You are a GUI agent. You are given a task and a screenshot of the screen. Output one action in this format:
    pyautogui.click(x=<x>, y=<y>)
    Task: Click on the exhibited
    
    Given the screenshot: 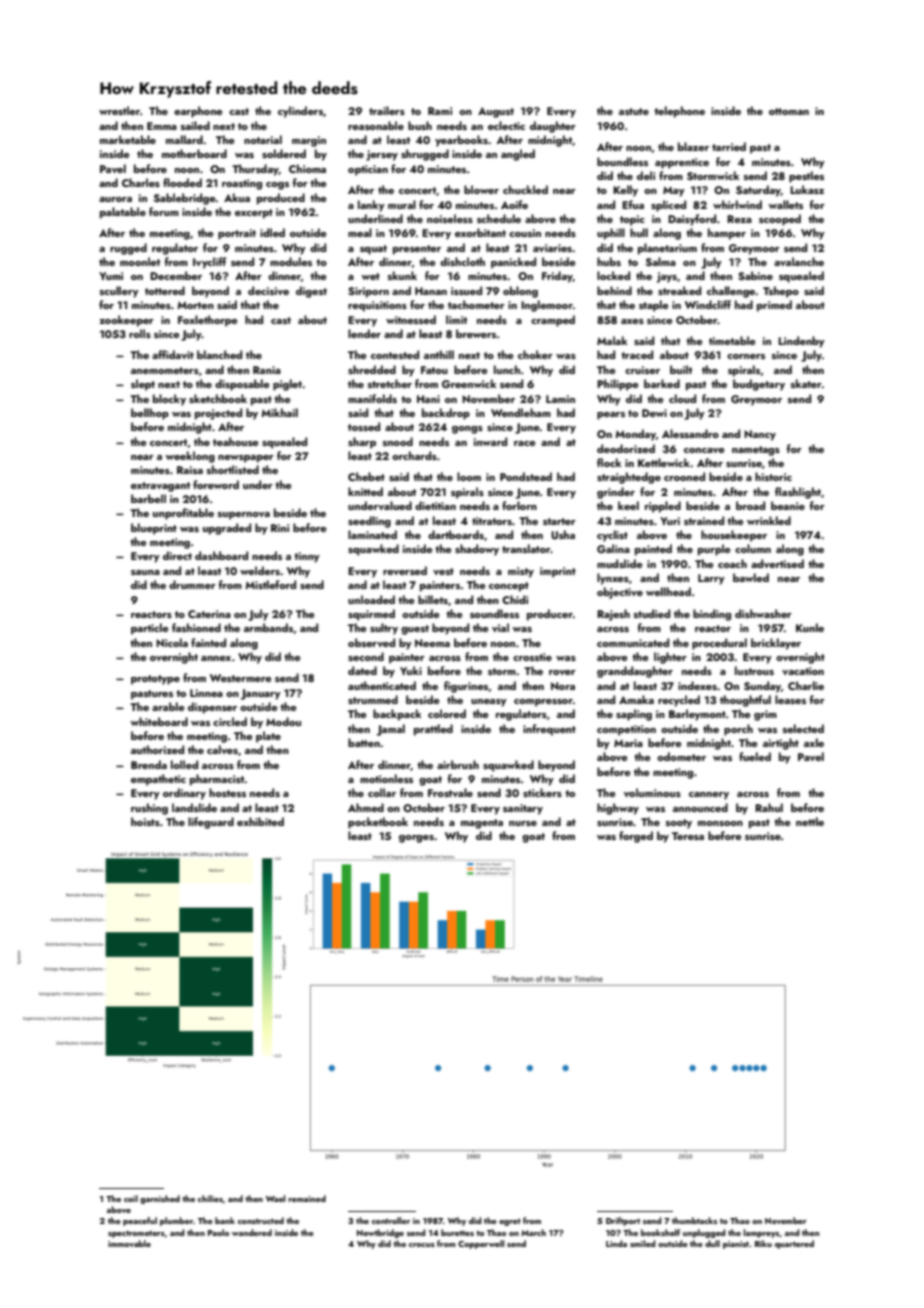 What is the action you would take?
    pyautogui.click(x=260, y=821)
